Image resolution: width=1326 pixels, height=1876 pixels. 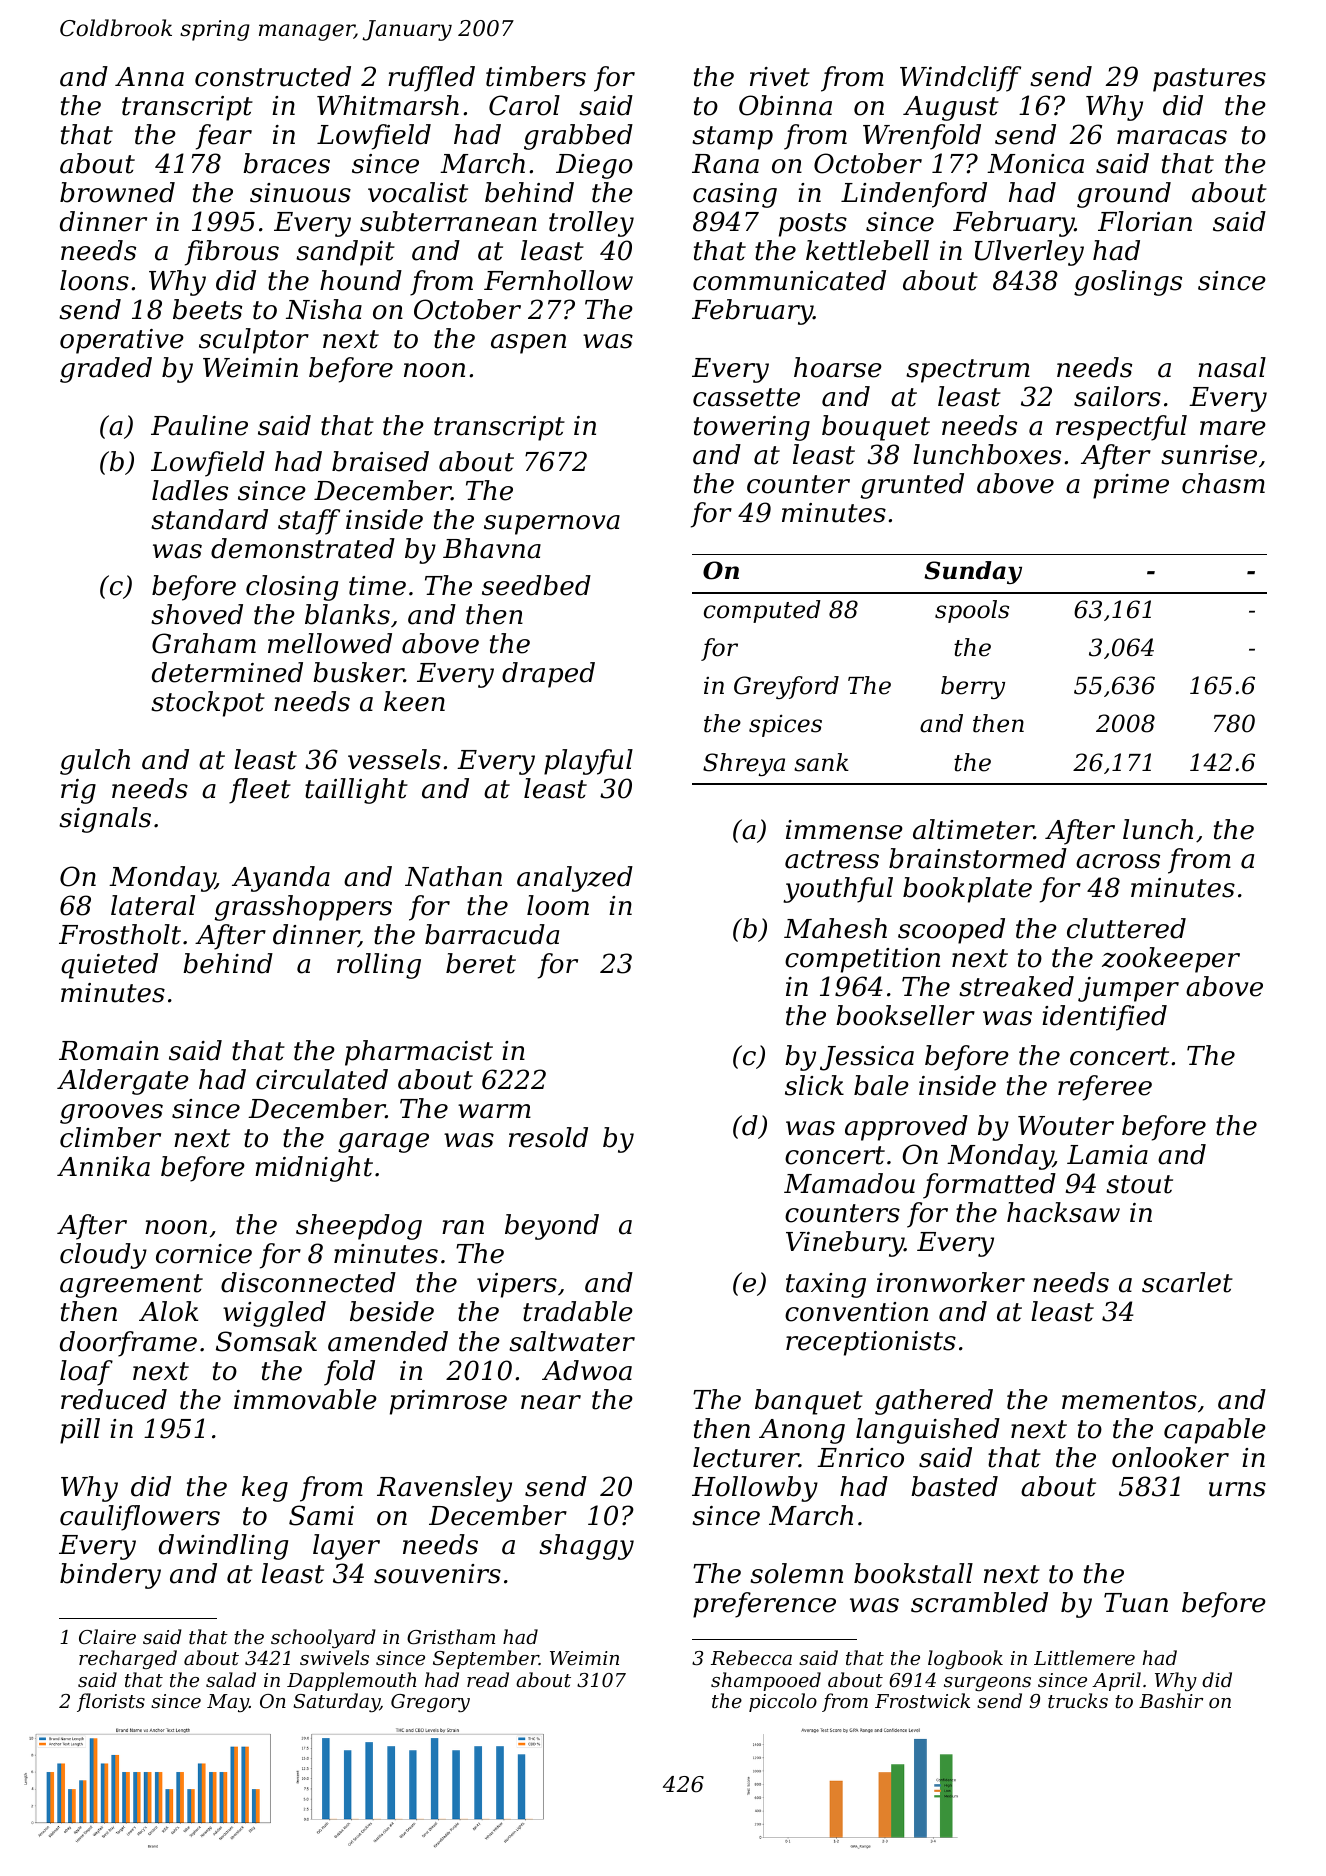 What do you see at coordinates (111, 1702) in the screenshot?
I see `florists` at bounding box center [111, 1702].
